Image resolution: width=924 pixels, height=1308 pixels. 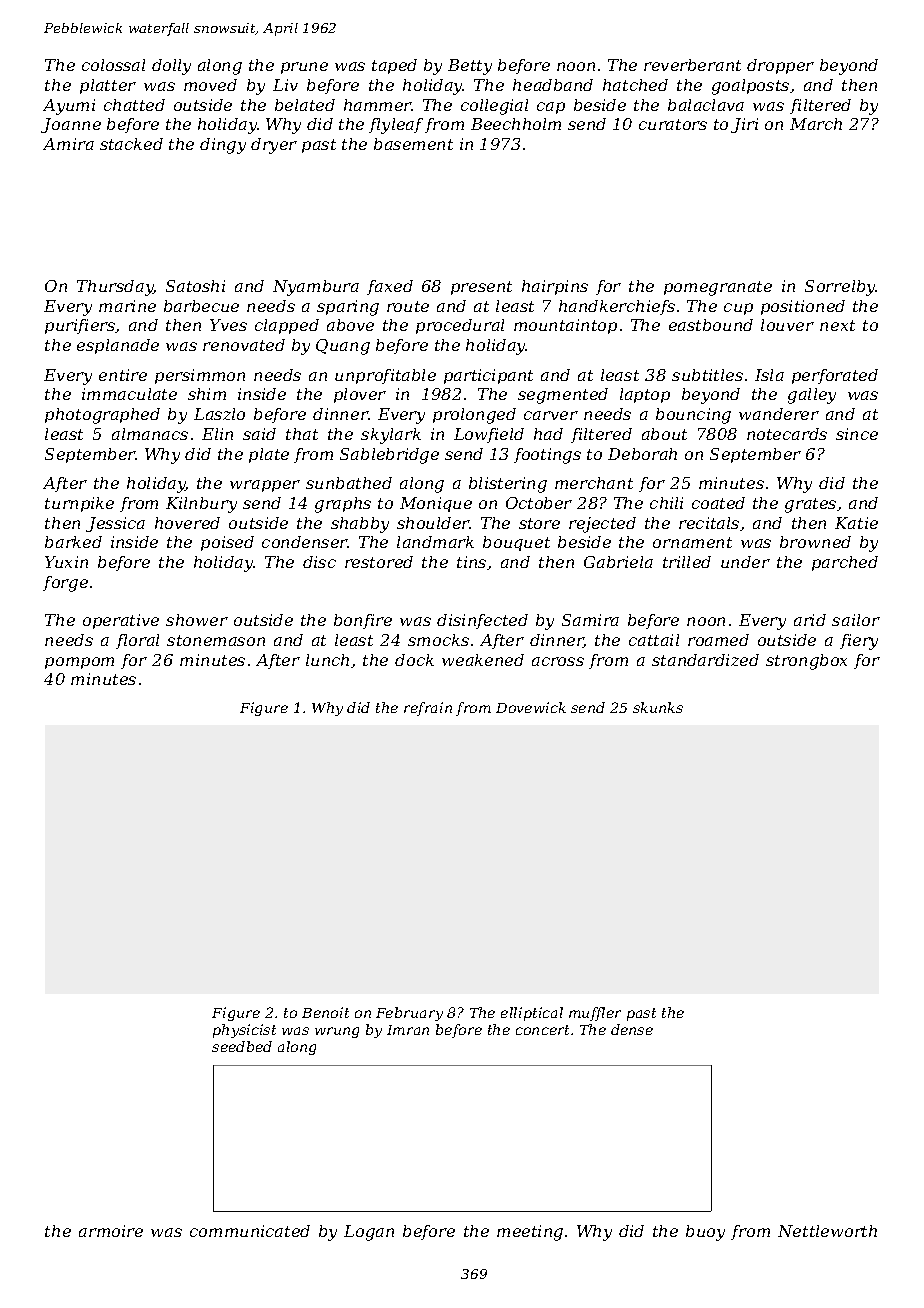 What do you see at coordinates (244, 1031) in the image?
I see `physicist` at bounding box center [244, 1031].
